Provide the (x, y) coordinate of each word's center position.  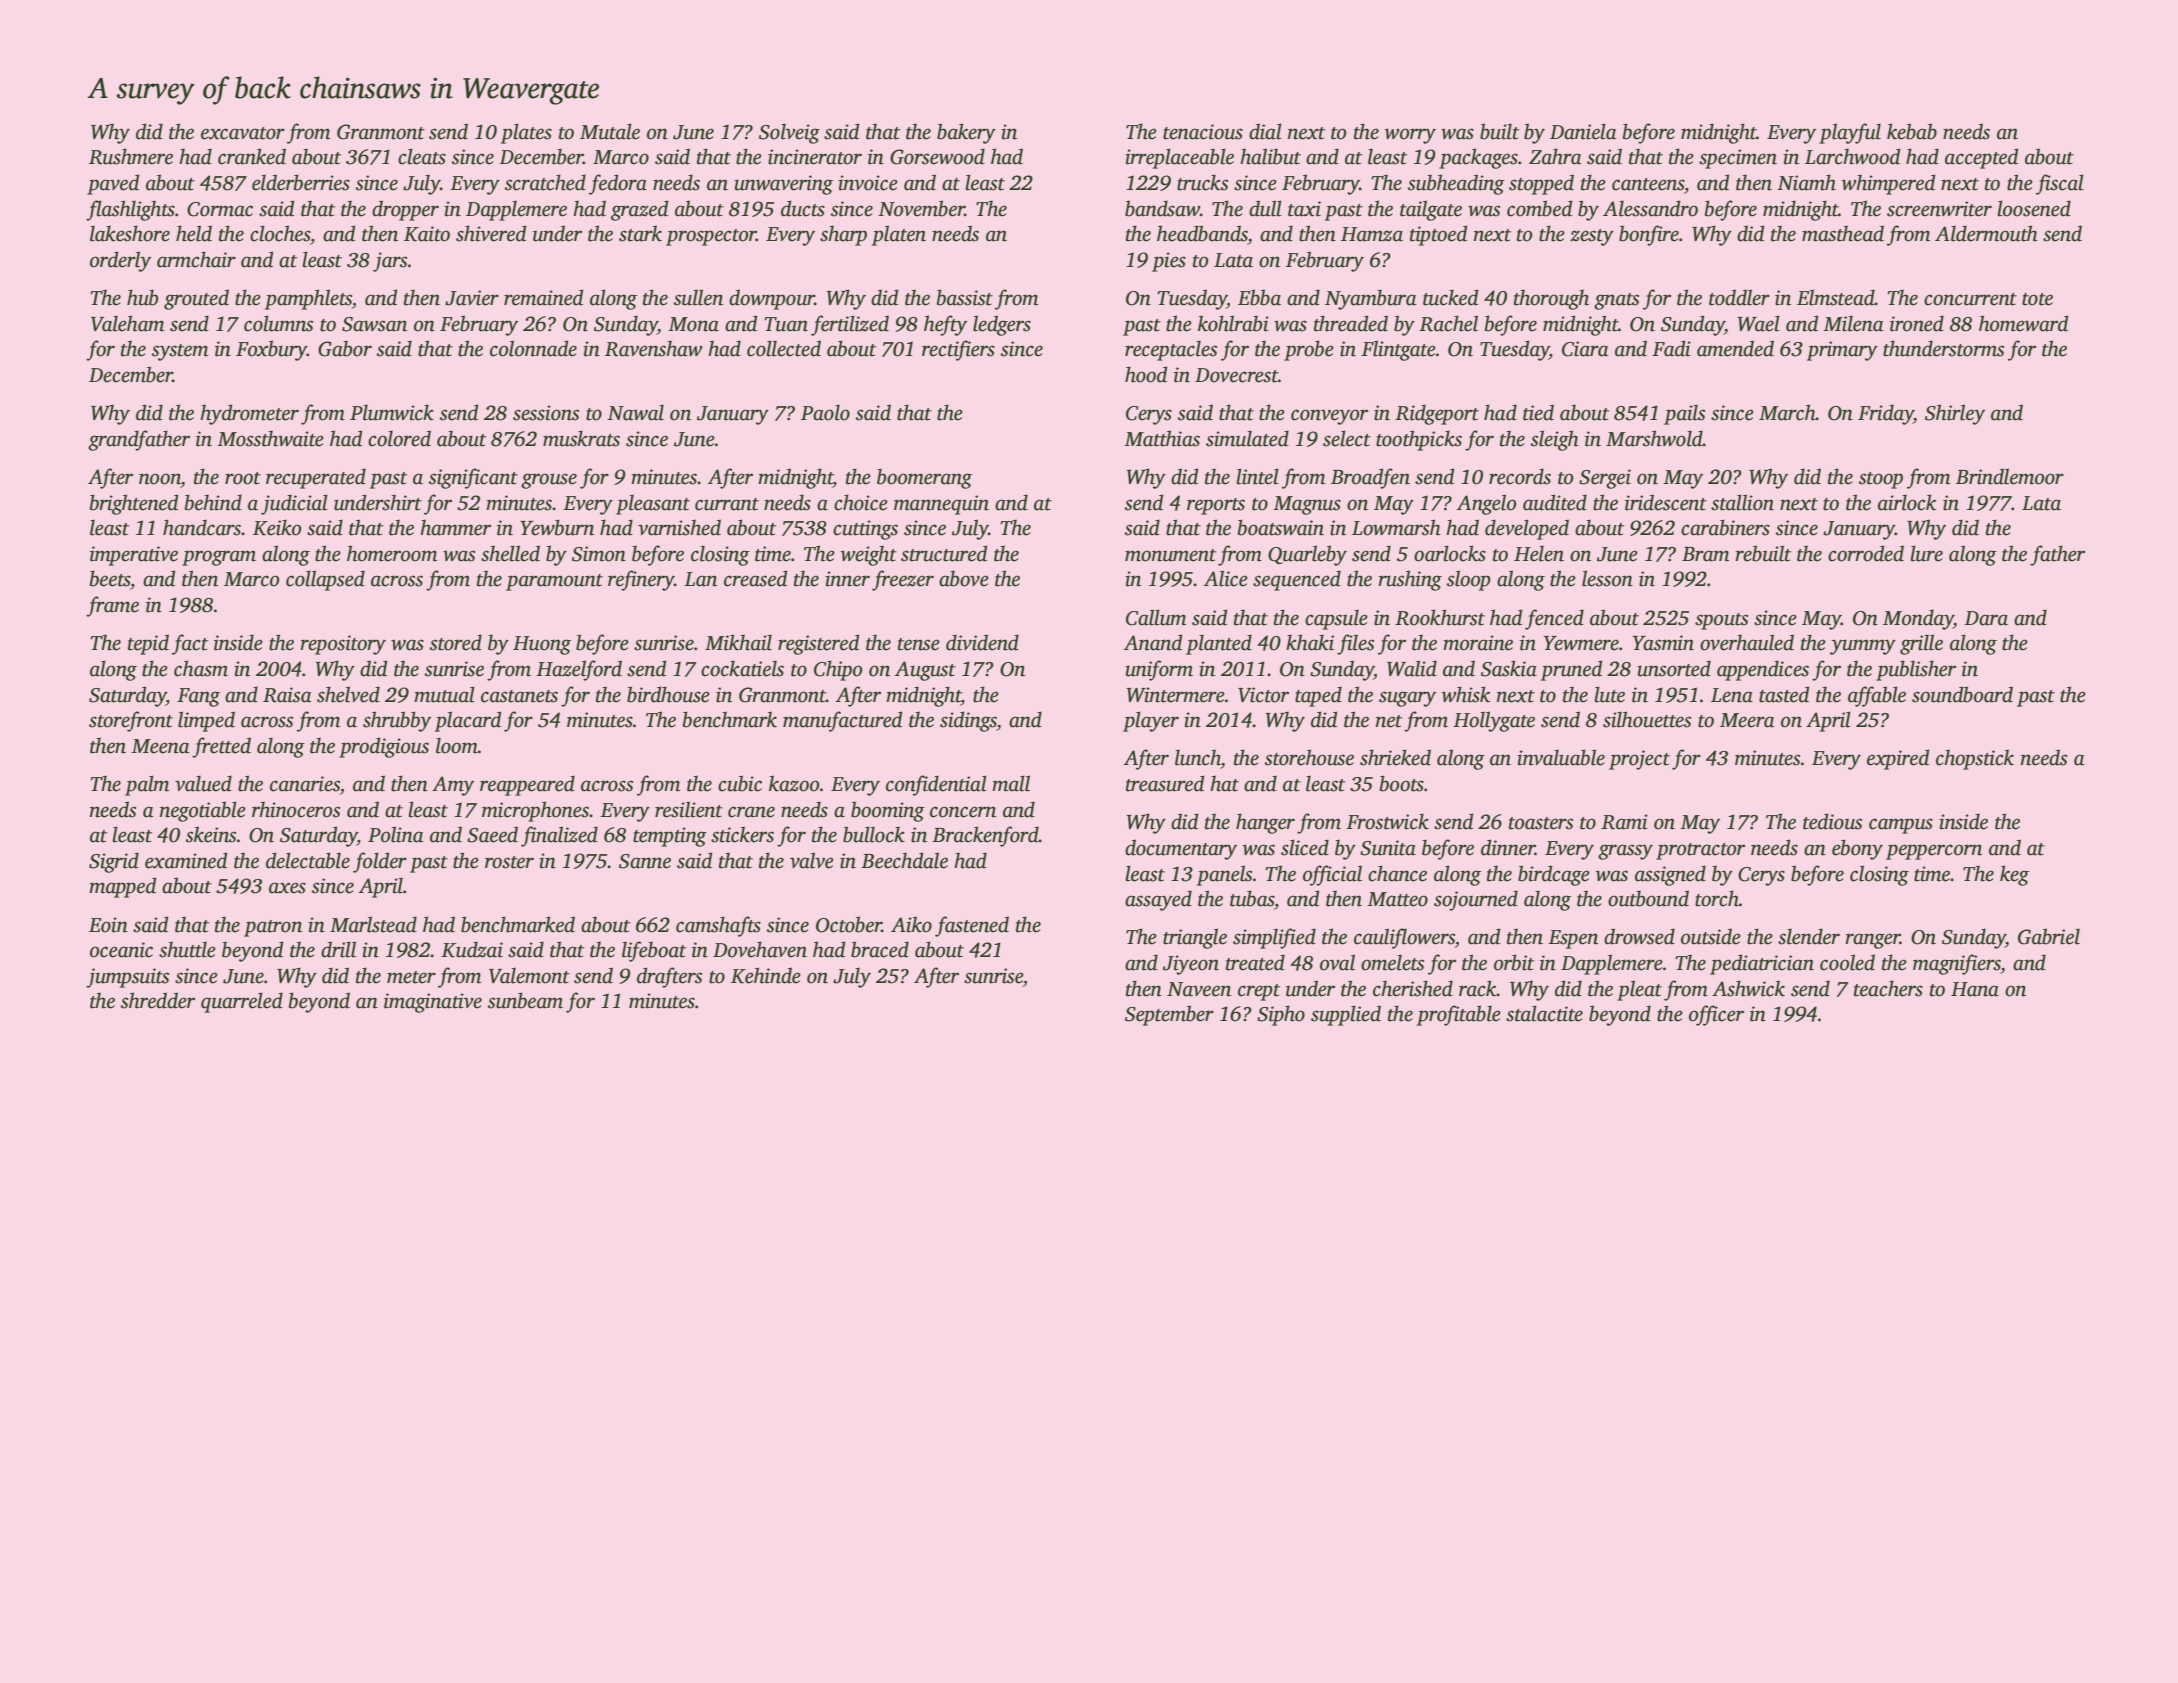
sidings (968, 721)
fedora (618, 184)
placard (468, 721)
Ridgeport (1437, 414)
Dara (1986, 618)
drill (338, 949)
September (1169, 1015)
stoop (1881, 480)
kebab (1912, 131)
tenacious (1203, 132)
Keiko (277, 527)
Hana (1975, 989)
